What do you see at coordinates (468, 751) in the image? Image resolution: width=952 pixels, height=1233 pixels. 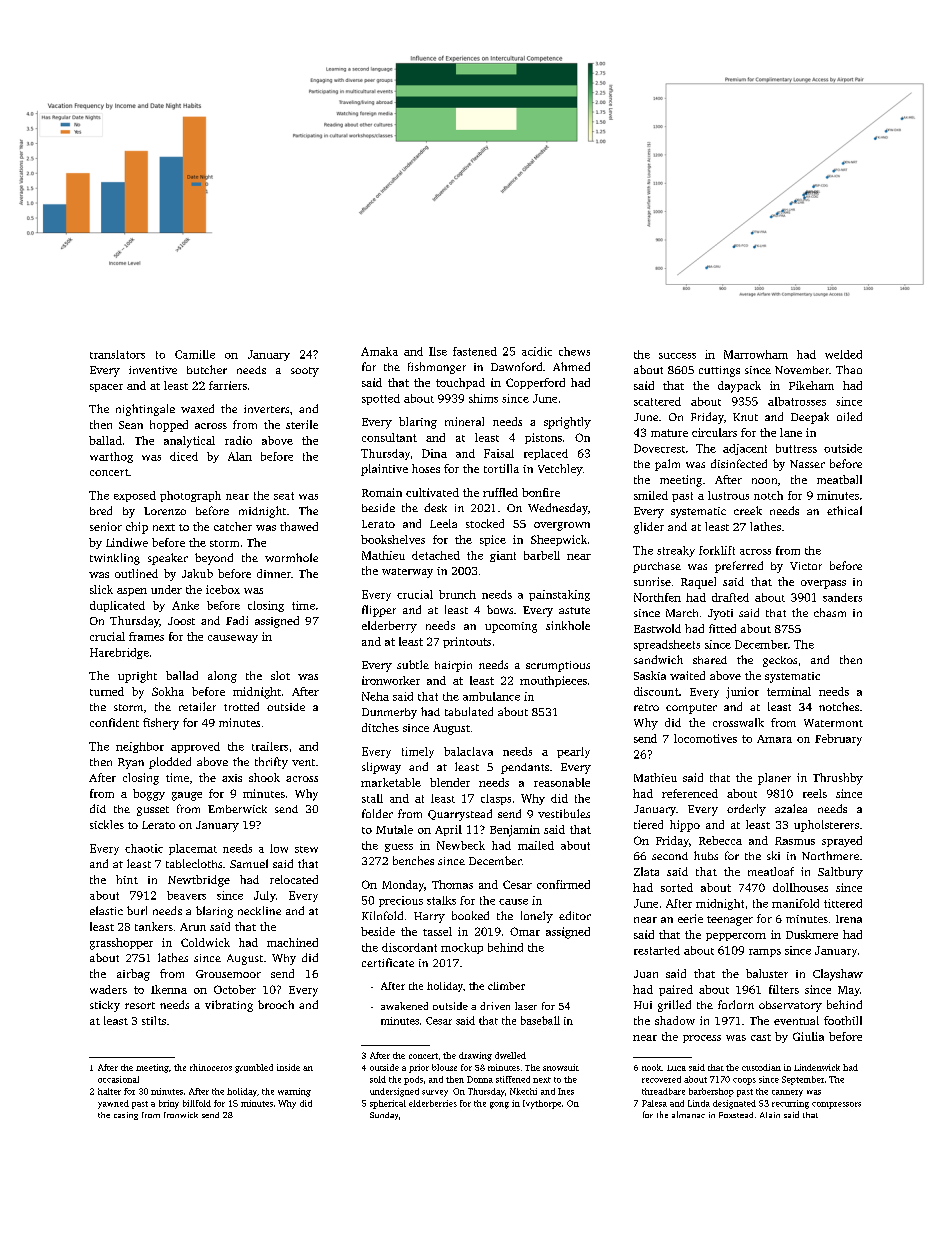 I see `balaclava` at bounding box center [468, 751].
